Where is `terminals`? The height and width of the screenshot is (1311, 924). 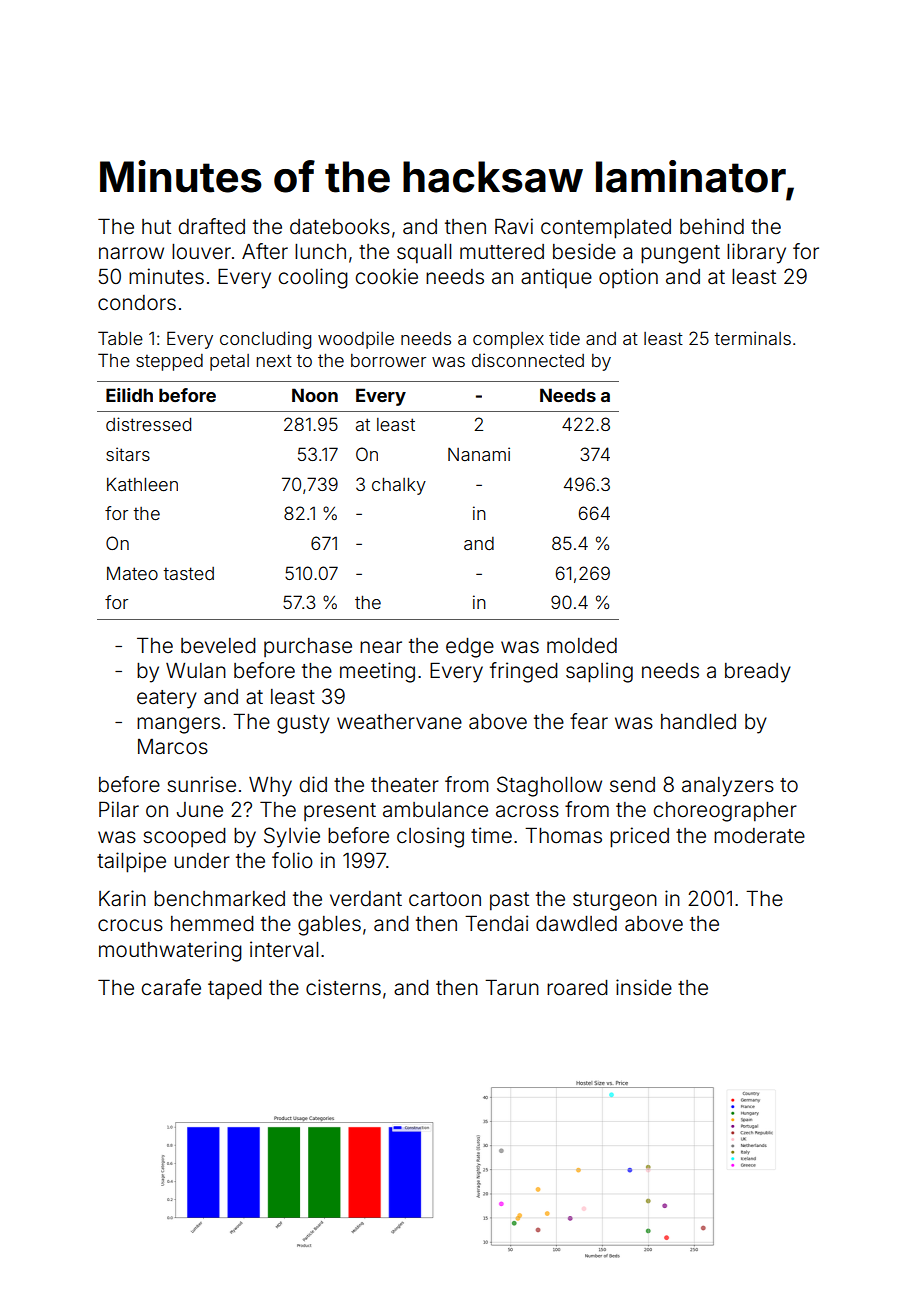
terminals is located at coordinates (753, 338).
